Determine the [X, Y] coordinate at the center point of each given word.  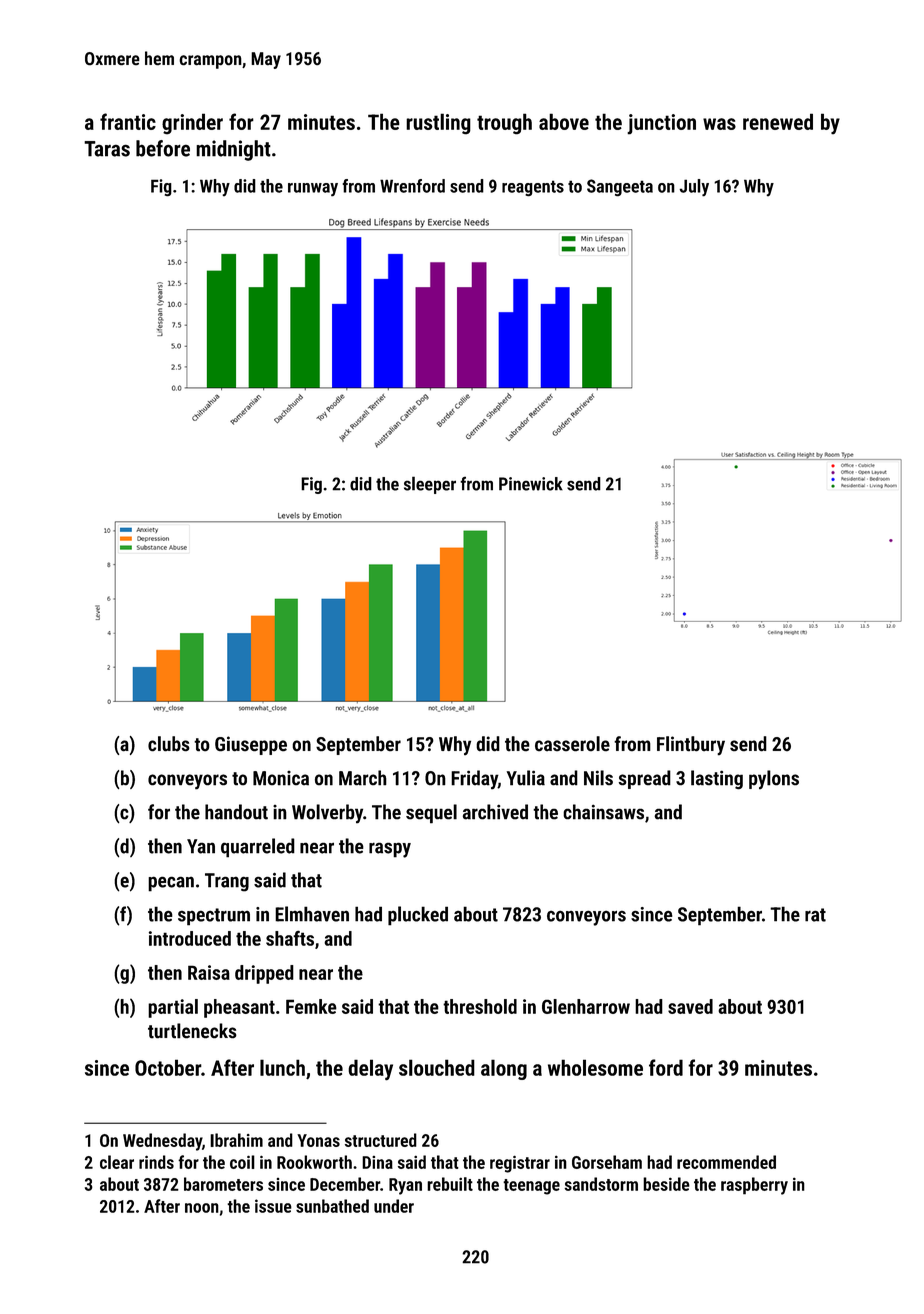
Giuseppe [251, 745]
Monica [281, 778]
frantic [128, 121]
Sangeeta [620, 187]
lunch [282, 1067]
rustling [438, 124]
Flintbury [691, 746]
